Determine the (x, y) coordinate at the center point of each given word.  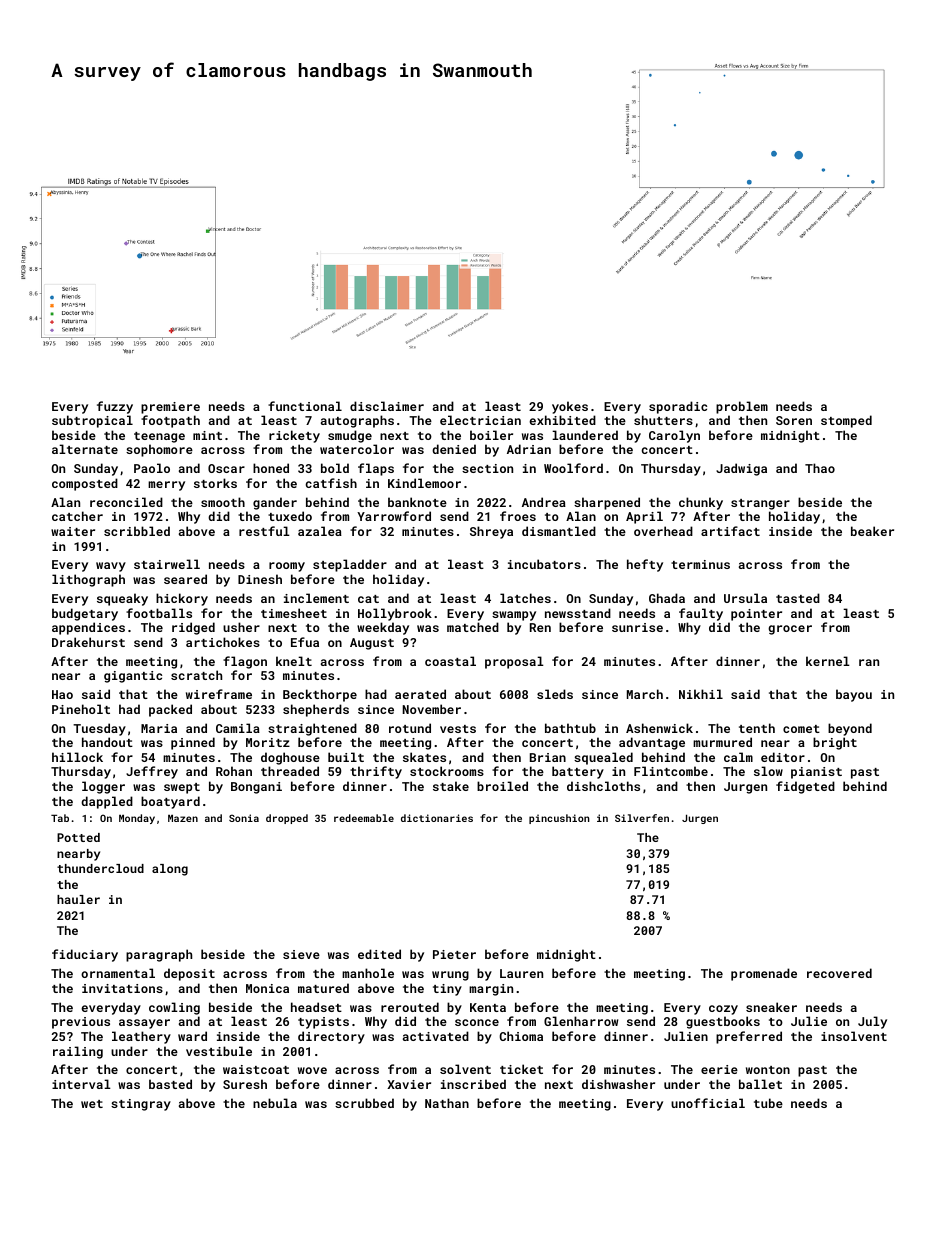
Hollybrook (395, 614)
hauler (78, 899)
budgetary (85, 614)
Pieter (454, 954)
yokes (570, 407)
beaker (872, 531)
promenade (764, 974)
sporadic (678, 407)
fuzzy (115, 407)
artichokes (223, 642)
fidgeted (805, 787)
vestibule (219, 1051)
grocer (790, 630)
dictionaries (437, 818)
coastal (450, 661)
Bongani (256, 788)
